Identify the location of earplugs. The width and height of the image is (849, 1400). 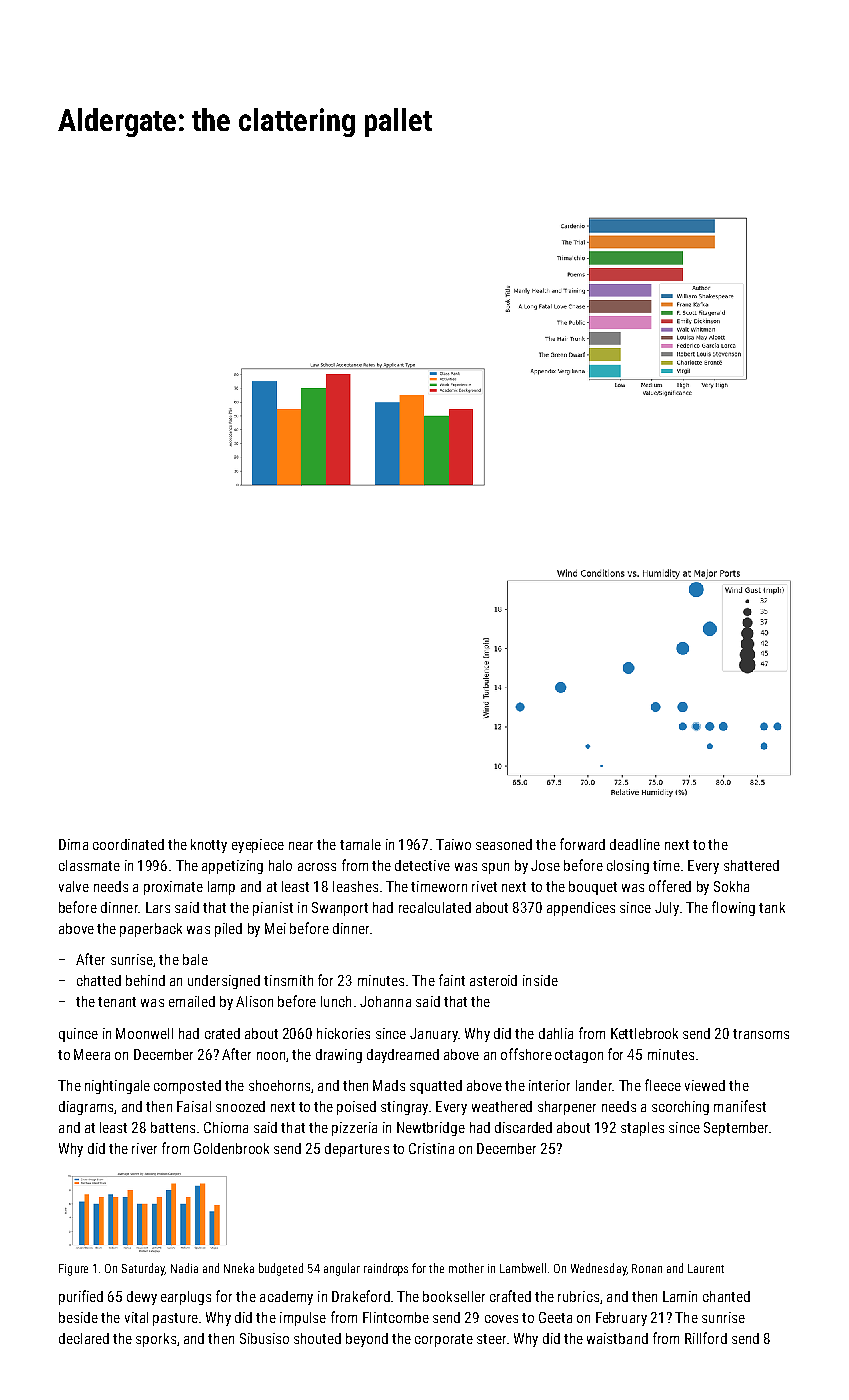
(186, 1298).
